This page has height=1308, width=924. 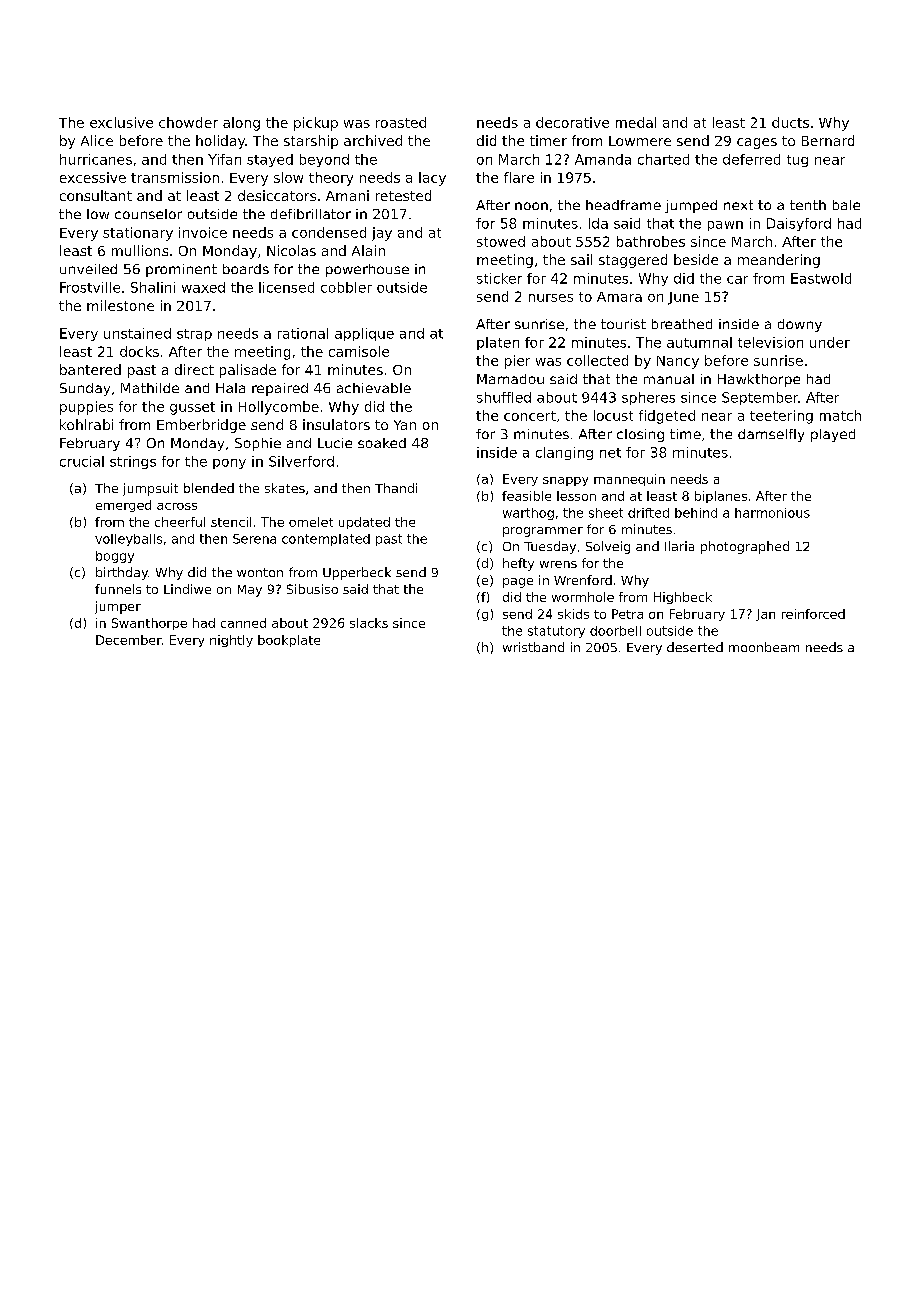 I want to click on waxed, so click(x=203, y=287).
